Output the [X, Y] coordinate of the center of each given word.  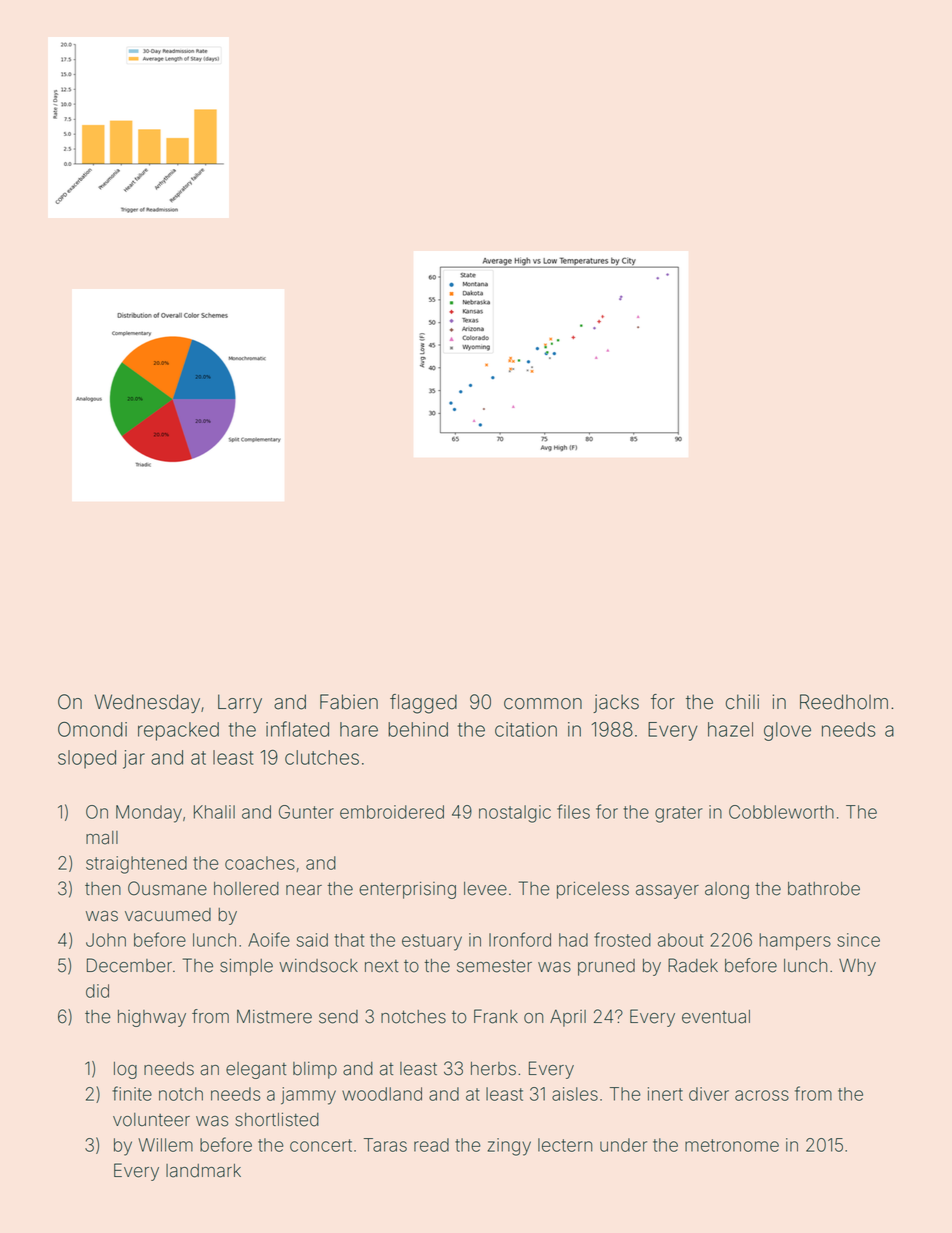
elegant [256, 1070]
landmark [203, 1171]
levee [485, 889]
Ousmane [167, 888]
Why [857, 967]
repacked [178, 731]
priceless [593, 890]
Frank [496, 1016]
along [727, 890]
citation [526, 729]
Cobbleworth [781, 812]
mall [102, 838]
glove [787, 731]
